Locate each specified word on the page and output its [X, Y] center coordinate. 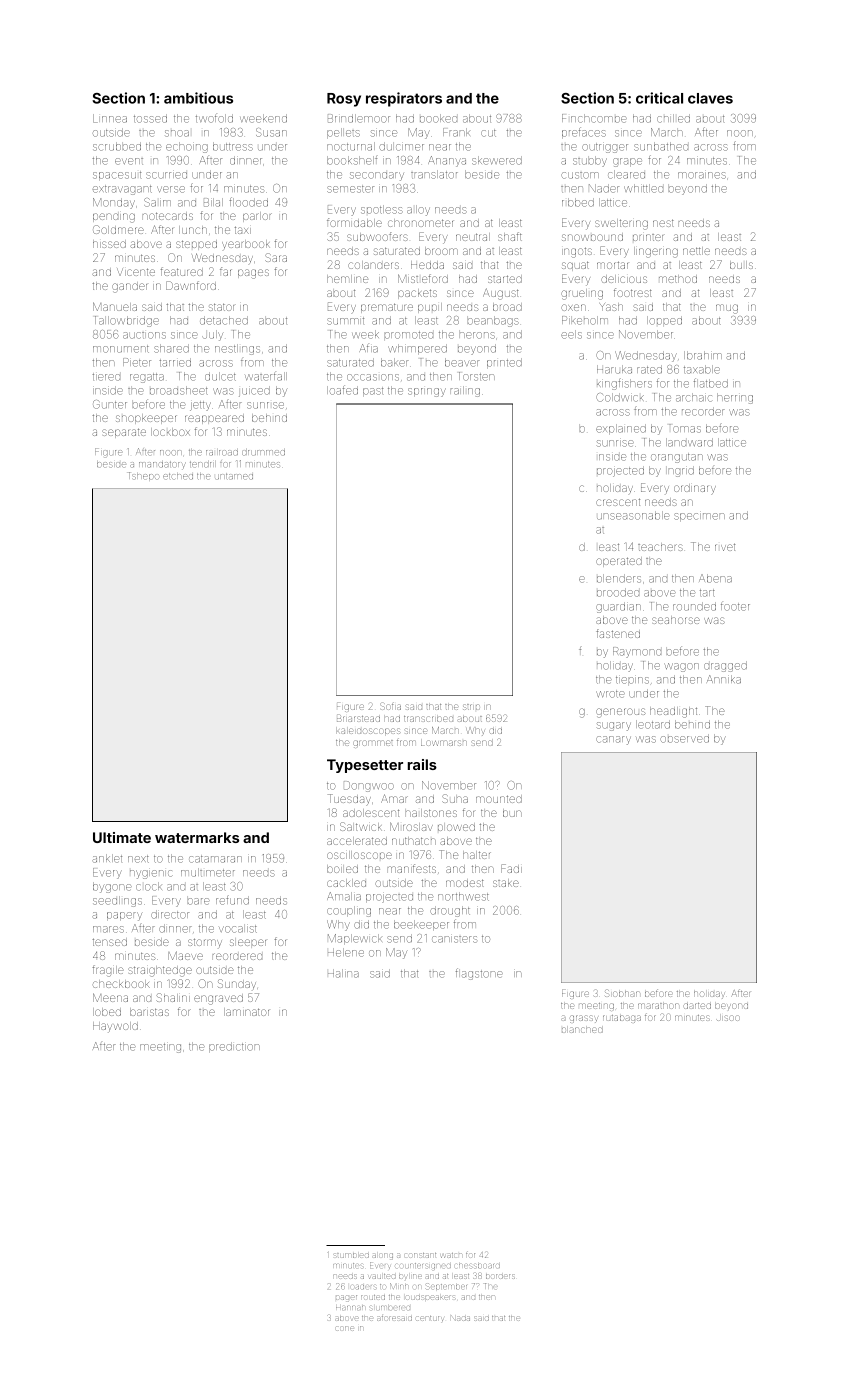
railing [465, 391]
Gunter [110, 404]
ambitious [198, 98]
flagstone [479, 974]
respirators [404, 99]
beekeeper [421, 925]
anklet [107, 858]
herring [735, 398]
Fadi [511, 868]
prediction [234, 1047]
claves [710, 98]
